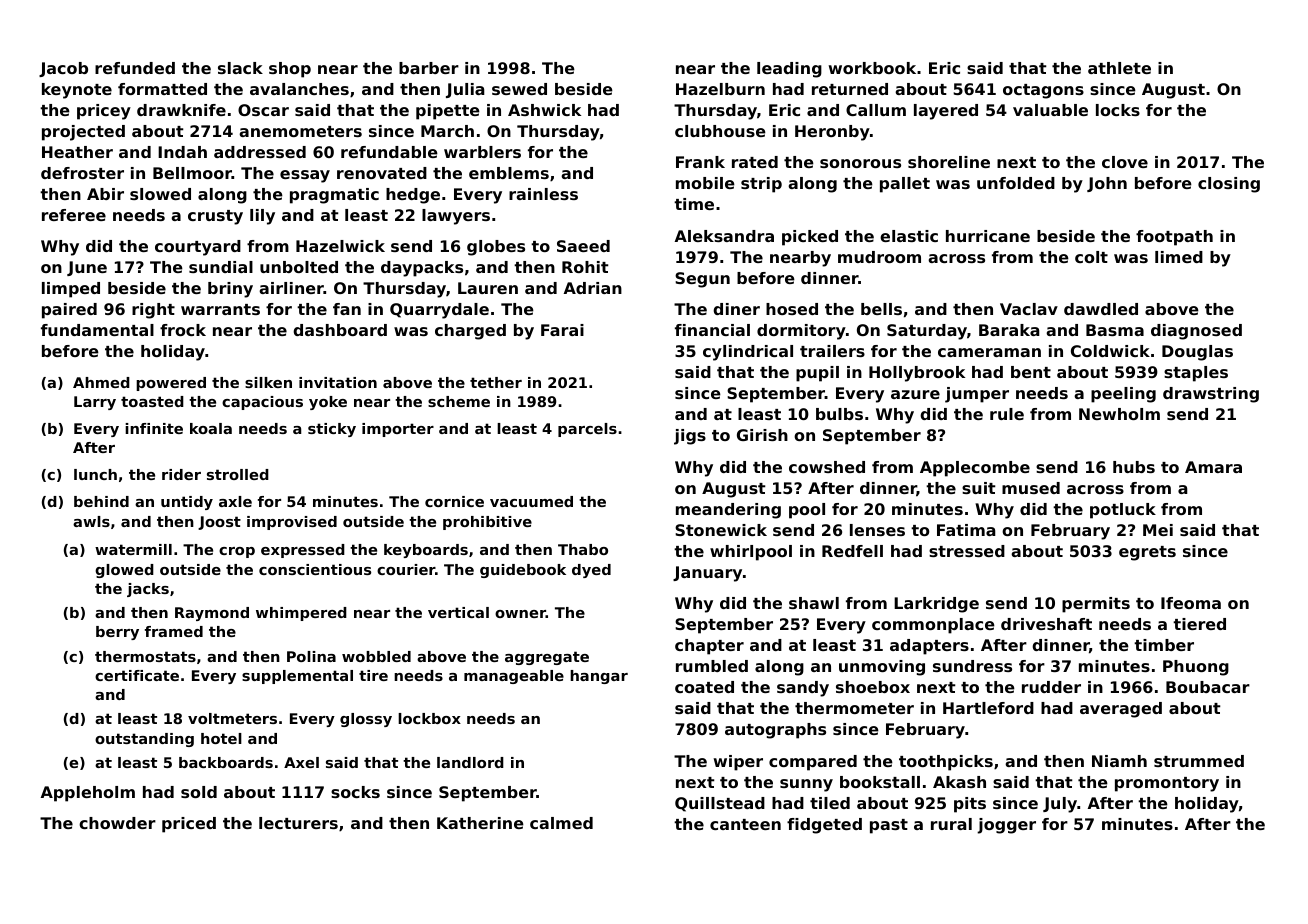  I want to click on toothpicks, so click(946, 763).
